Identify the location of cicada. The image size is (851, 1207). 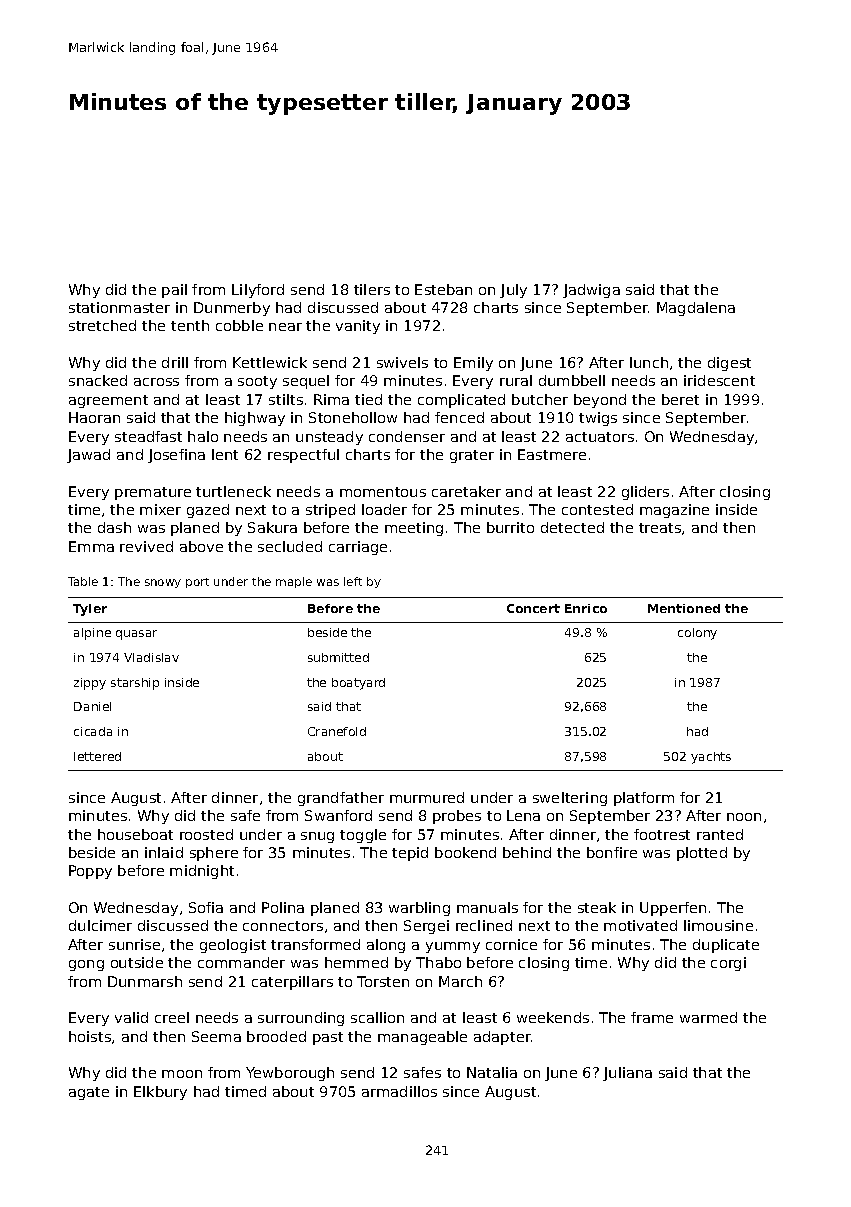
(93, 731).
